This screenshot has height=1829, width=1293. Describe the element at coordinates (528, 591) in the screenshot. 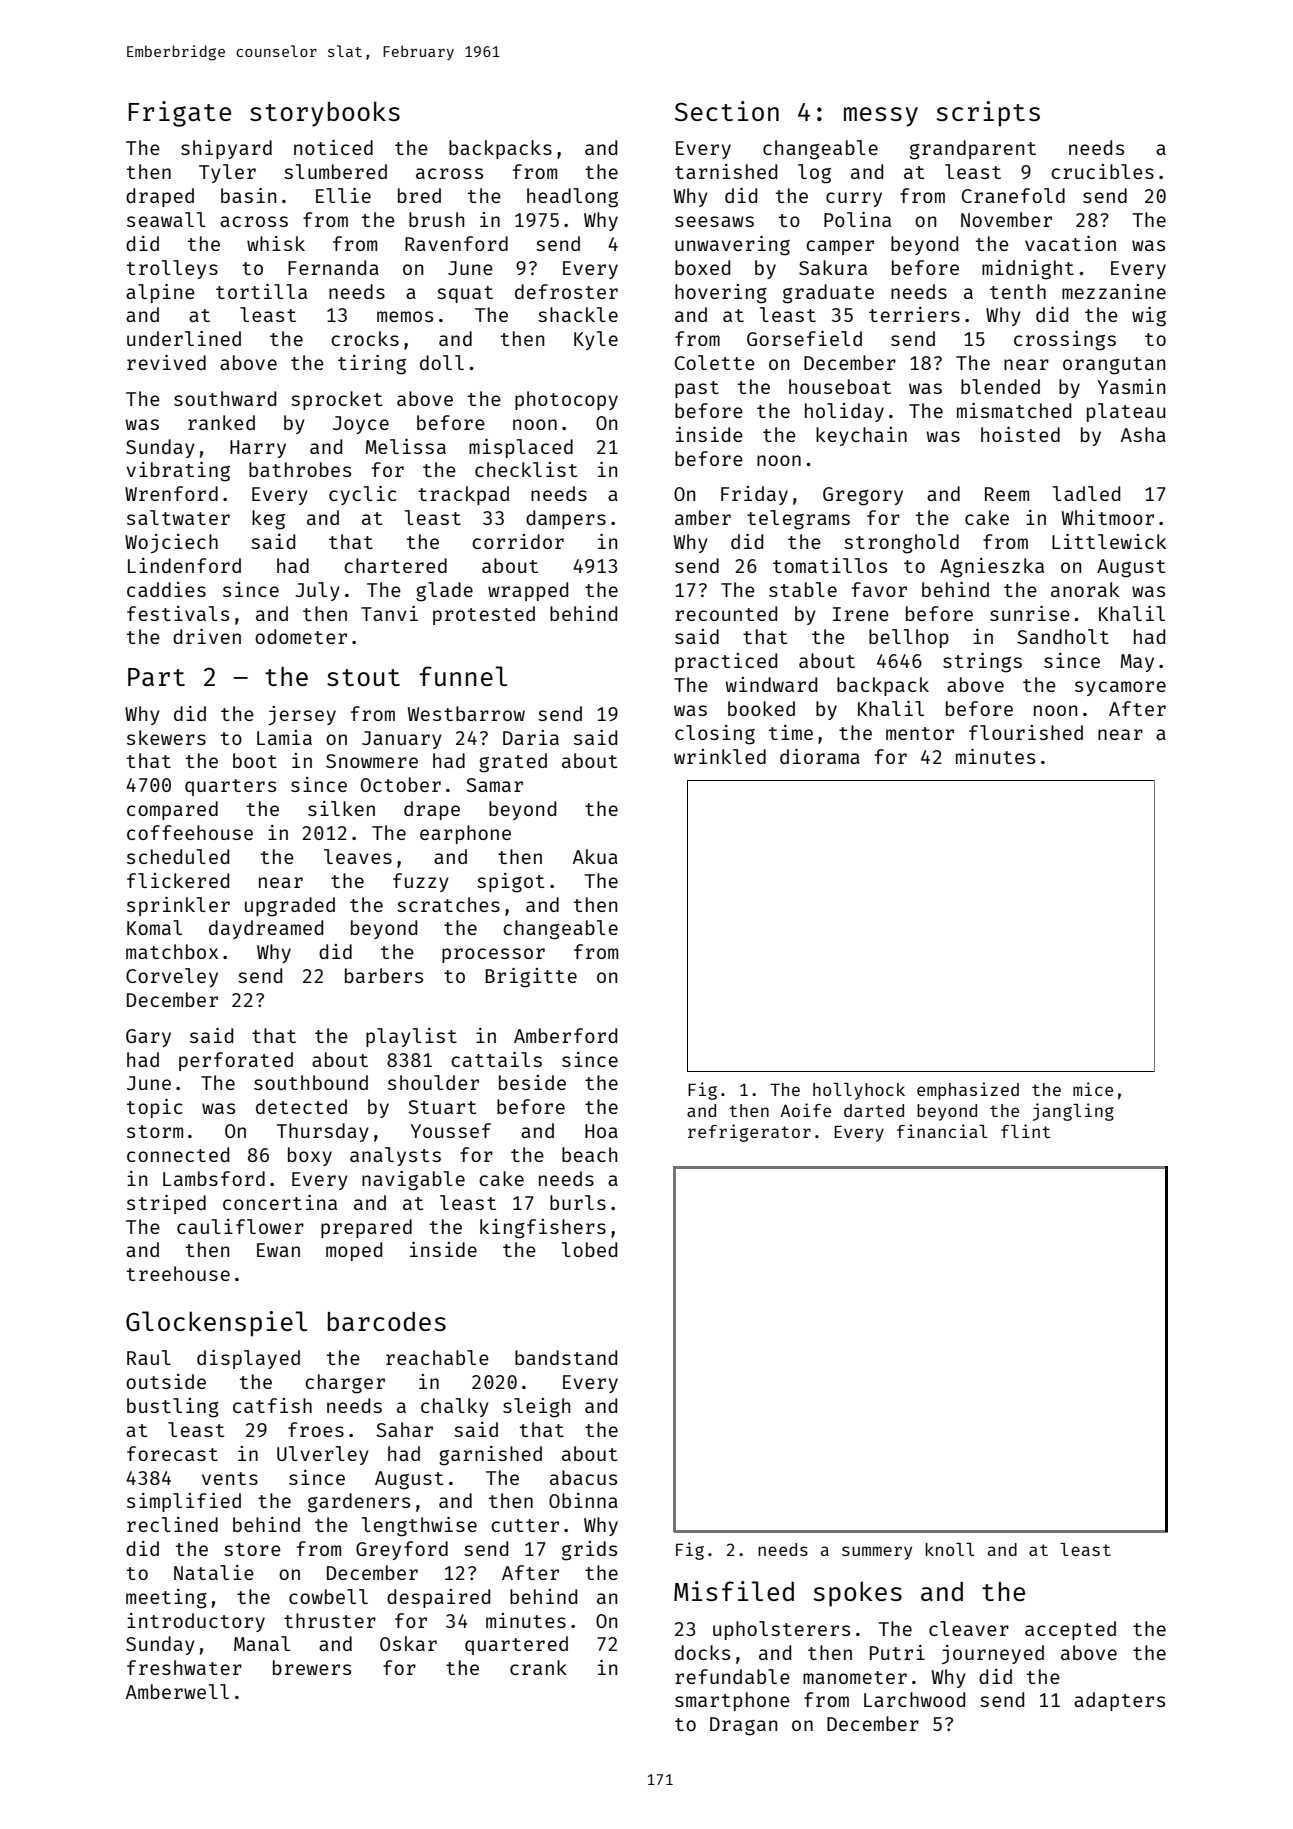

I see `wrapped` at that location.
